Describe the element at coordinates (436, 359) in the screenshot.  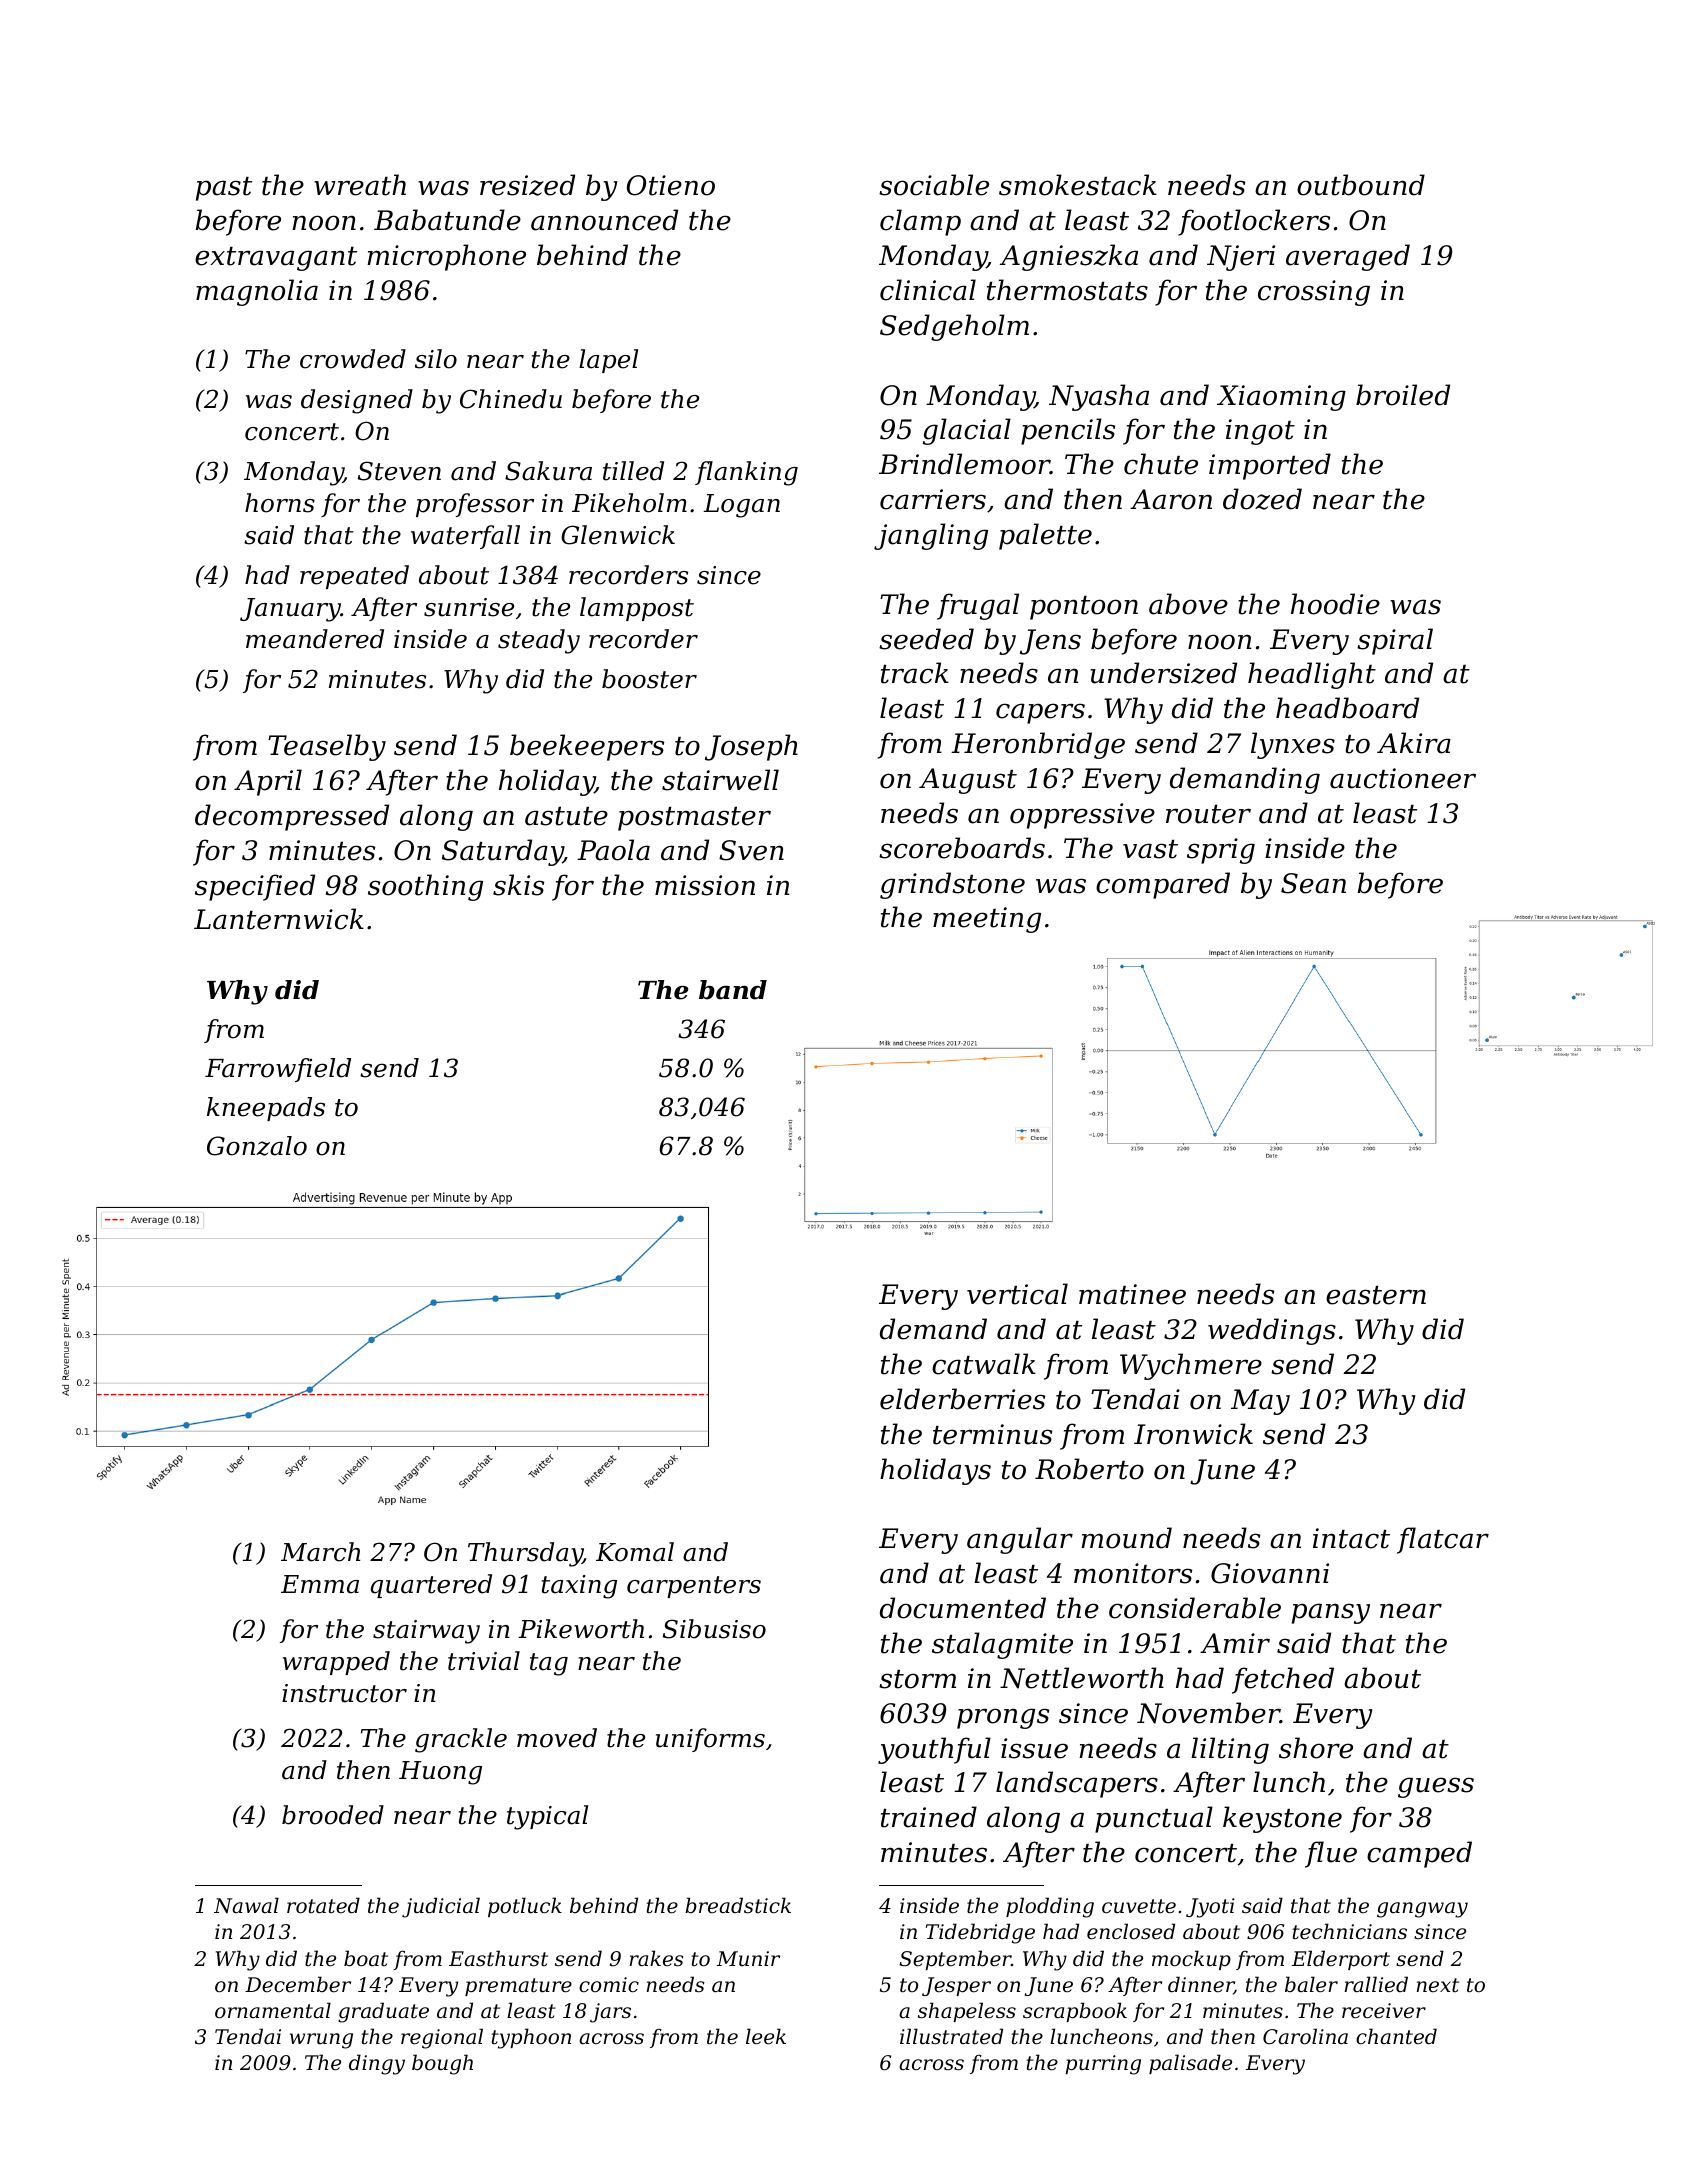
I see `silo` at that location.
